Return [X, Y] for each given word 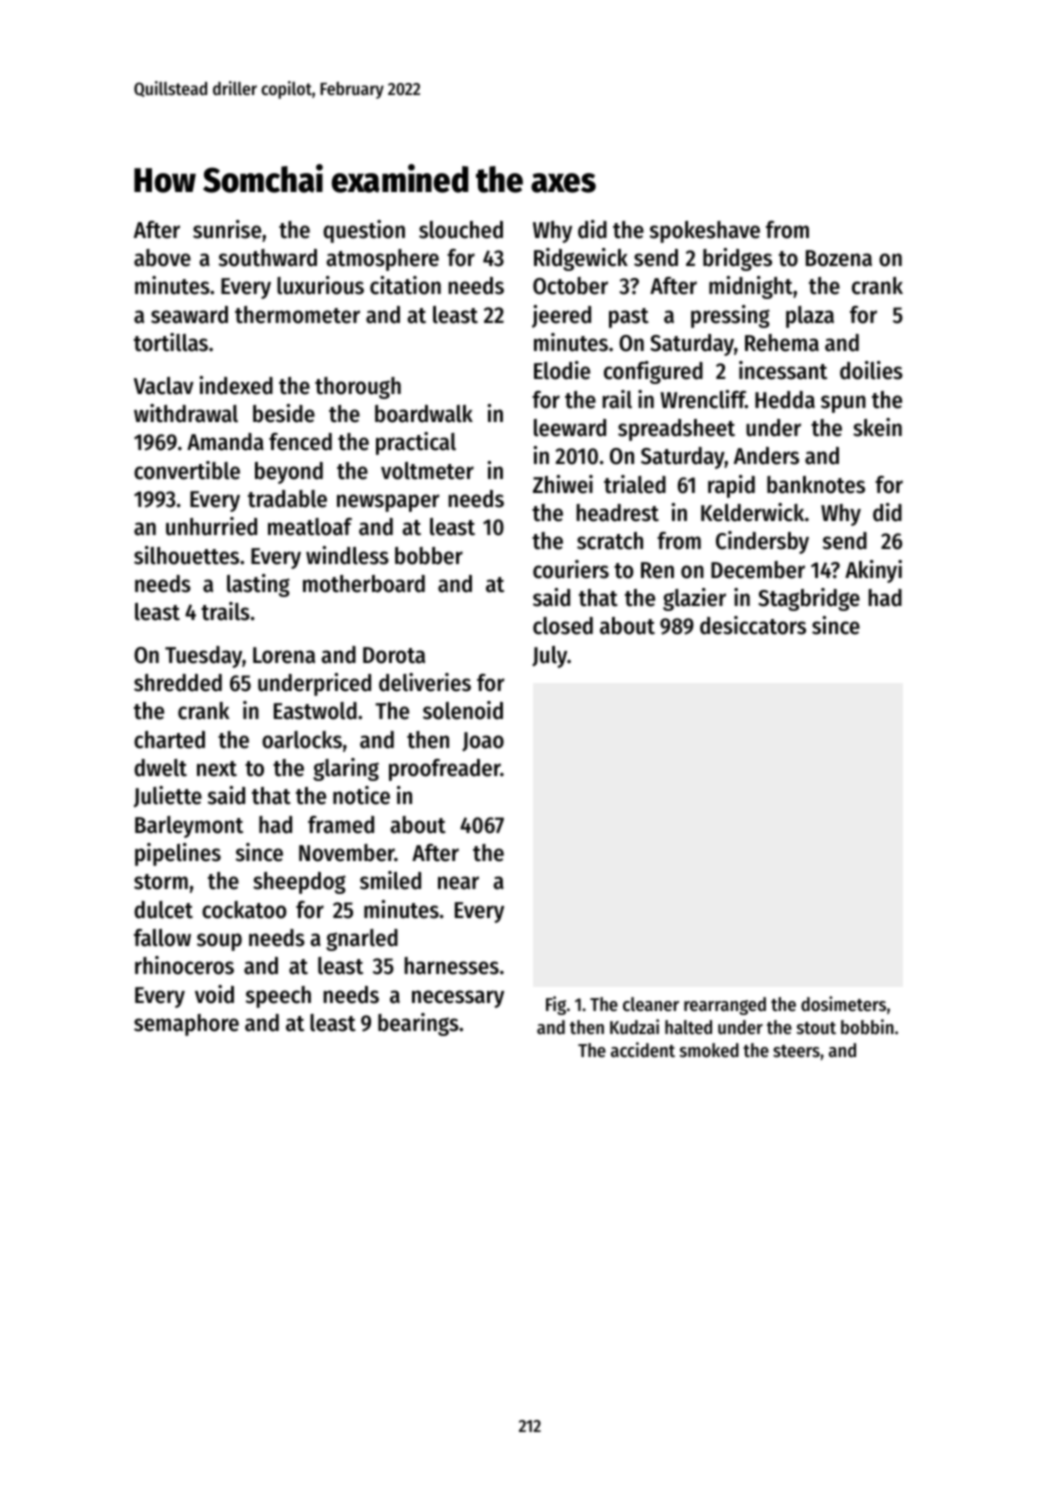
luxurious [320, 285]
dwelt [160, 768]
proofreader [445, 770]
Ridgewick [581, 259]
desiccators [753, 625]
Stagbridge [809, 599]
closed [563, 626]
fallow [162, 938]
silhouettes [186, 555]
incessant [783, 370]
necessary [458, 999]
